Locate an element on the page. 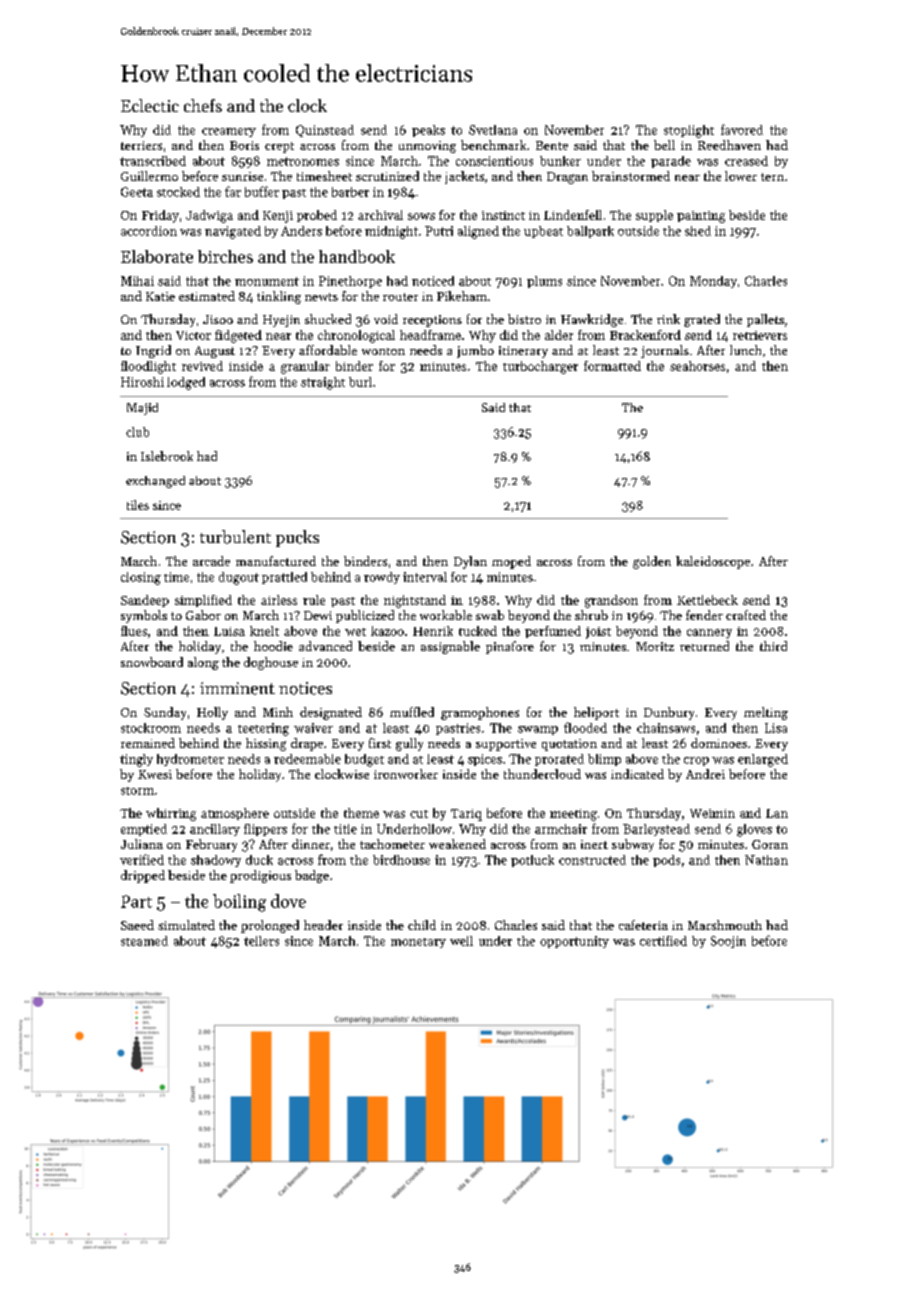  along is located at coordinates (203, 663).
